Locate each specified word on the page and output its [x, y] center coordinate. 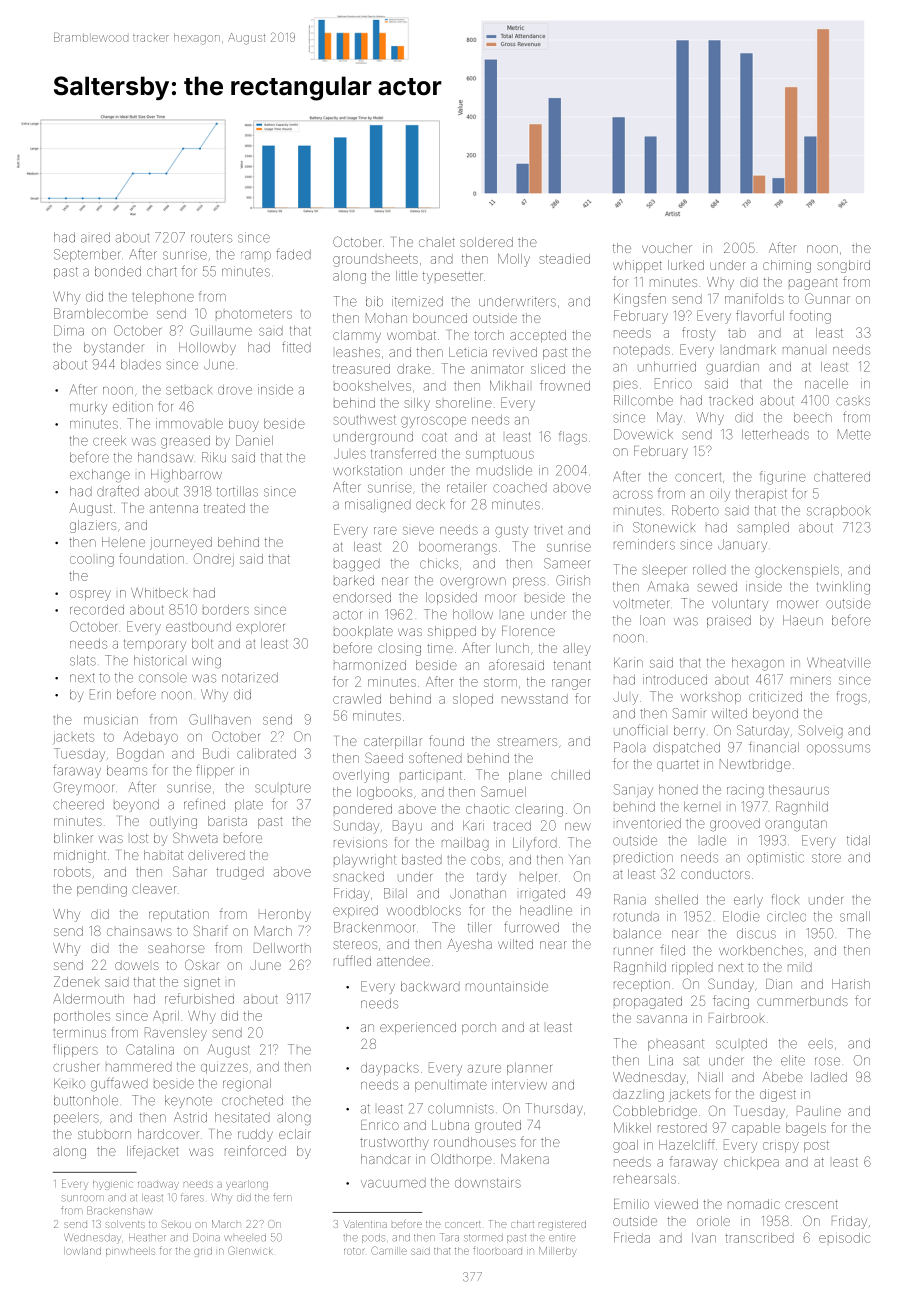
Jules [350, 454]
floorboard [497, 1251]
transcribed [759, 1238]
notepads [642, 351]
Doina [206, 1237]
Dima [69, 330]
